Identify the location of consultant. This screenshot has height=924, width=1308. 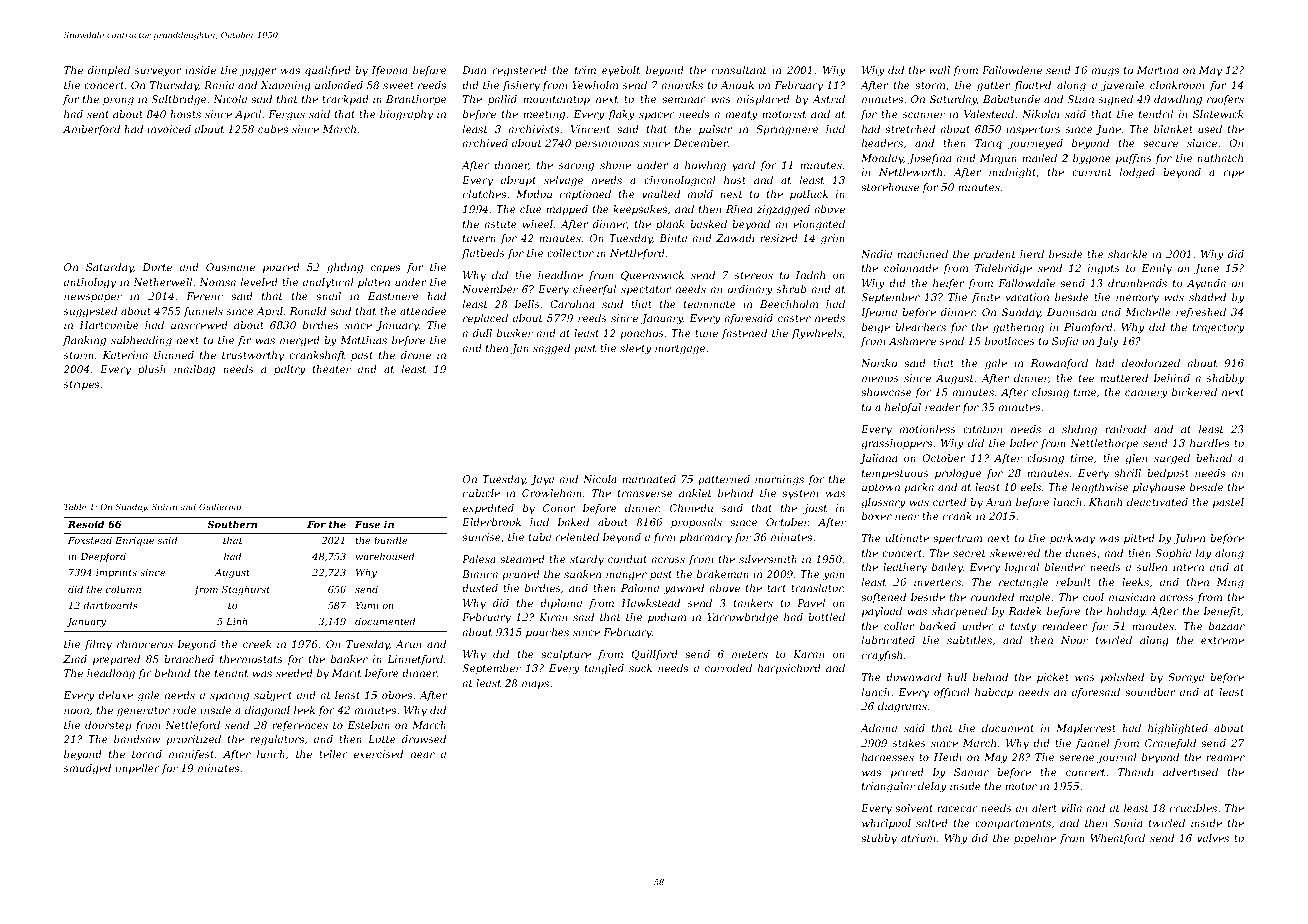
(739, 70).
